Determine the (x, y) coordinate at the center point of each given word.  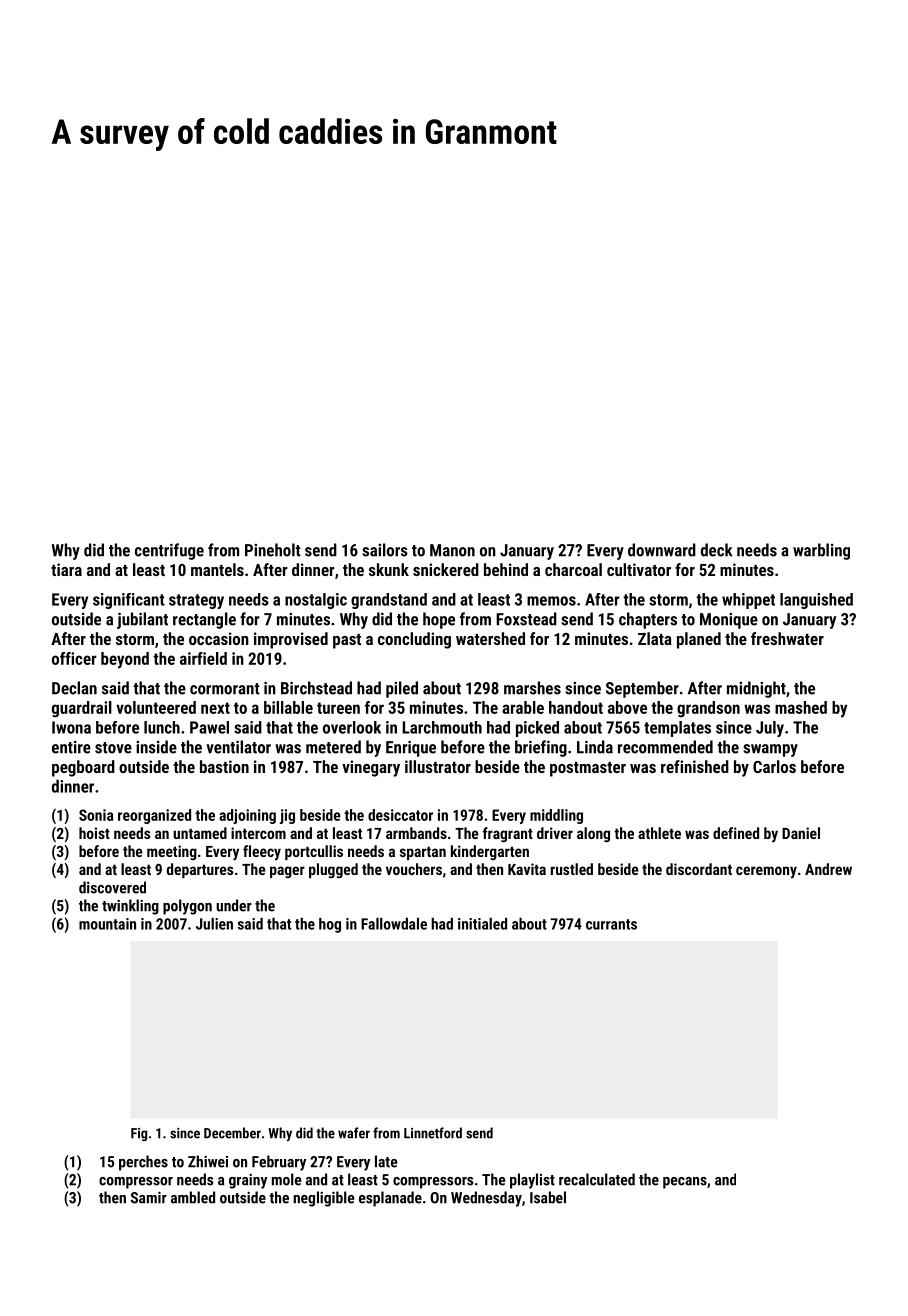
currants (611, 924)
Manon (452, 550)
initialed (482, 924)
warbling (821, 551)
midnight (756, 689)
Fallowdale (394, 924)
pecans (685, 1183)
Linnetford (433, 1133)
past (347, 641)
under (234, 905)
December (232, 1133)
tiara (66, 569)
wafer (354, 1133)
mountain (107, 924)
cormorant (225, 689)
